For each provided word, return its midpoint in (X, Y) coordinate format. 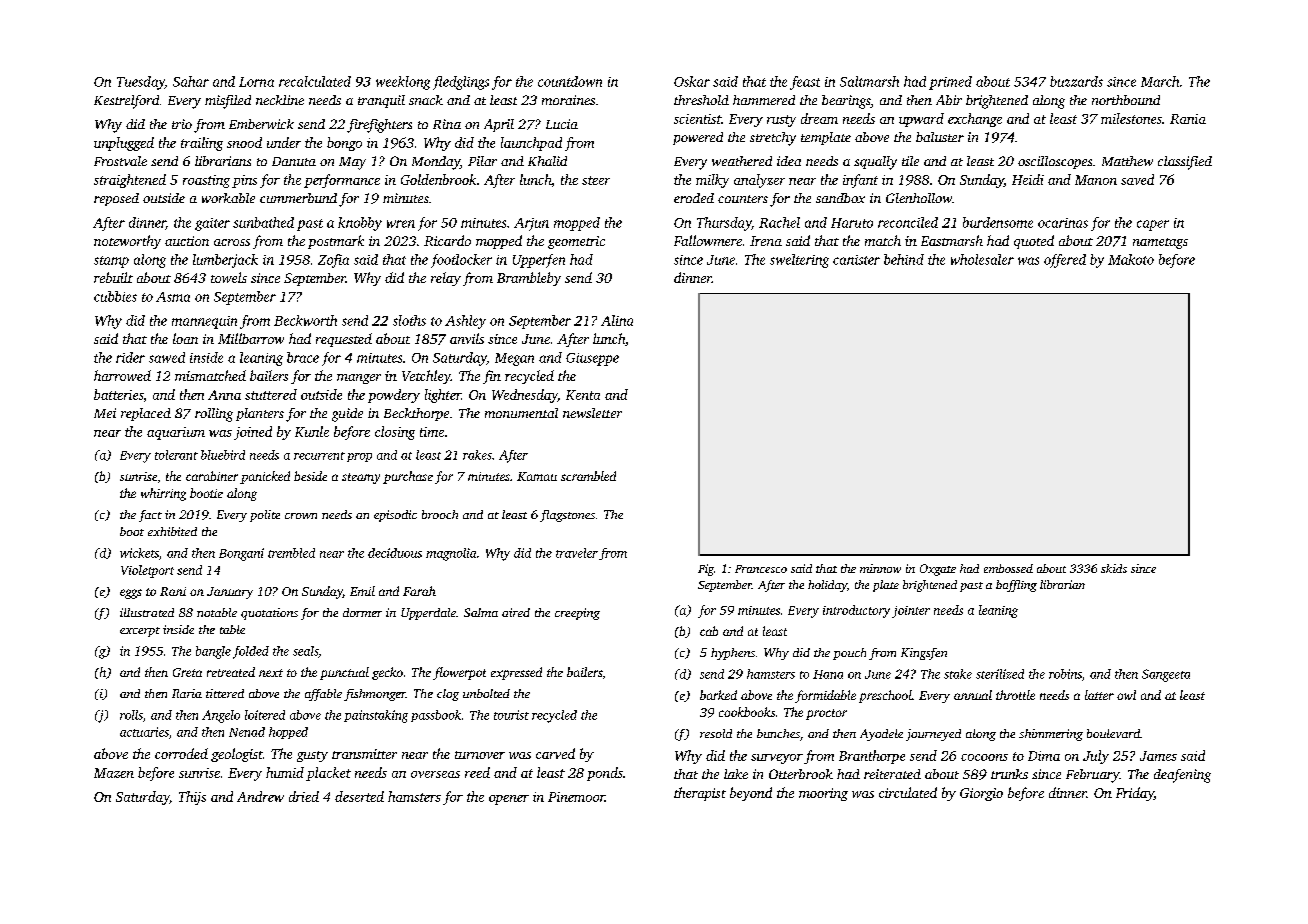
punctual (344, 673)
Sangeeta (1166, 675)
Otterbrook (801, 774)
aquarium (176, 433)
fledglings (461, 83)
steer (596, 180)
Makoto (1131, 259)
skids (1114, 568)
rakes (477, 455)
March (1160, 81)
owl (1126, 695)
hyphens (733, 654)
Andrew (260, 796)
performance (342, 181)
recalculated (315, 81)
